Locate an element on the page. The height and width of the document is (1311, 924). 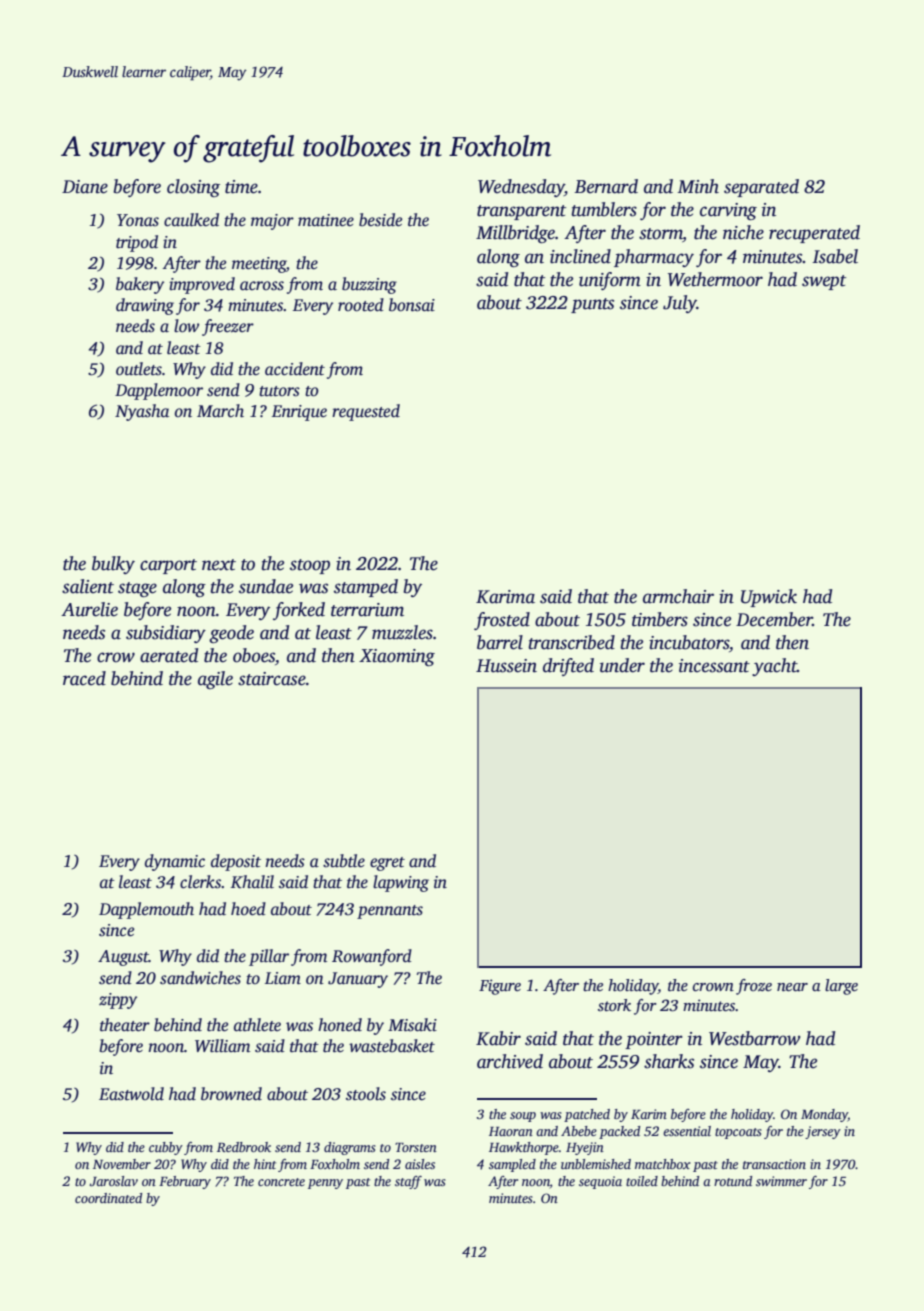
swept is located at coordinates (824, 282).
